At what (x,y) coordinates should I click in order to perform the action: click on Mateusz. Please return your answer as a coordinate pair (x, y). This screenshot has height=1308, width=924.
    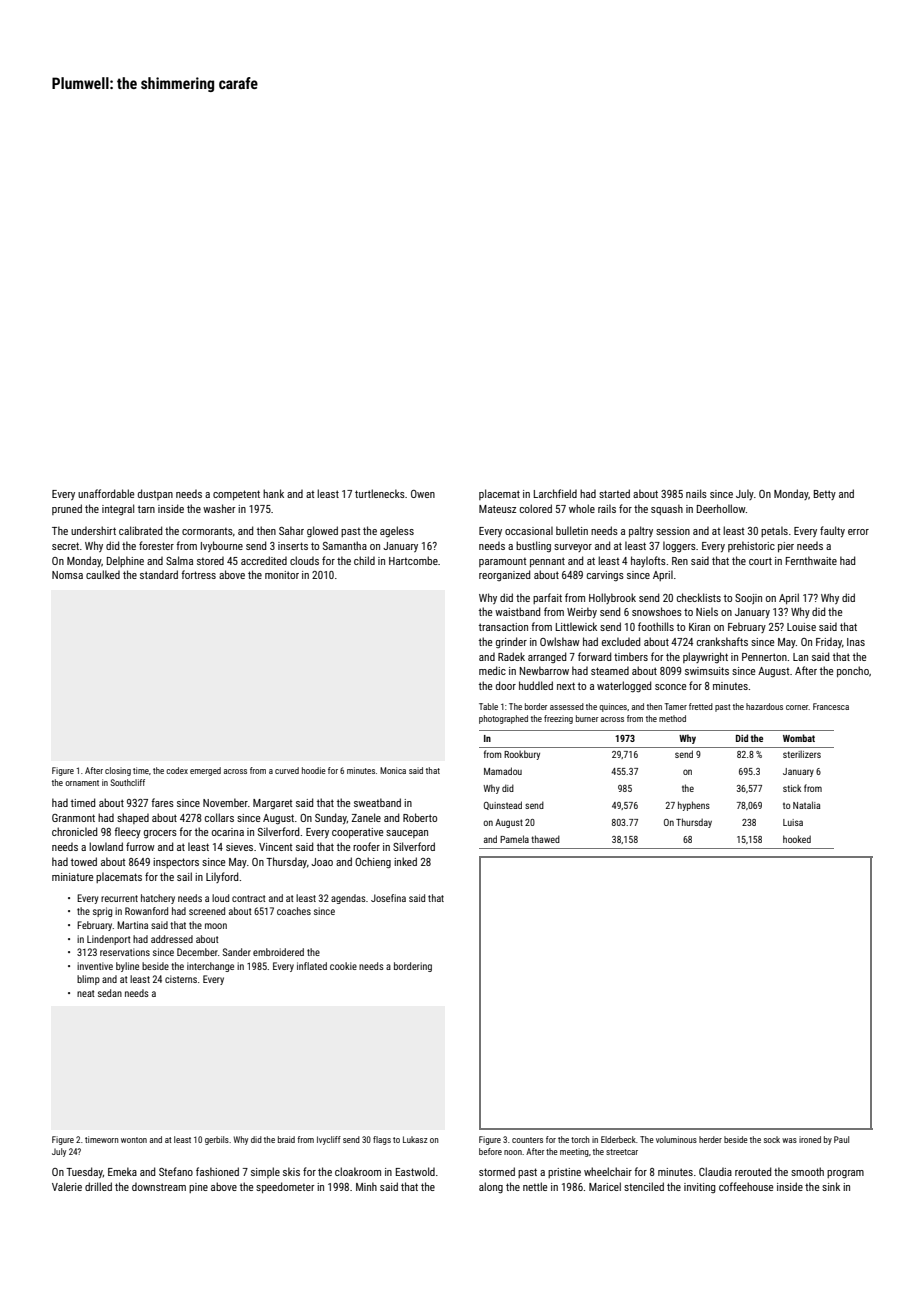
    Looking at the image, I should click on (497, 509).
